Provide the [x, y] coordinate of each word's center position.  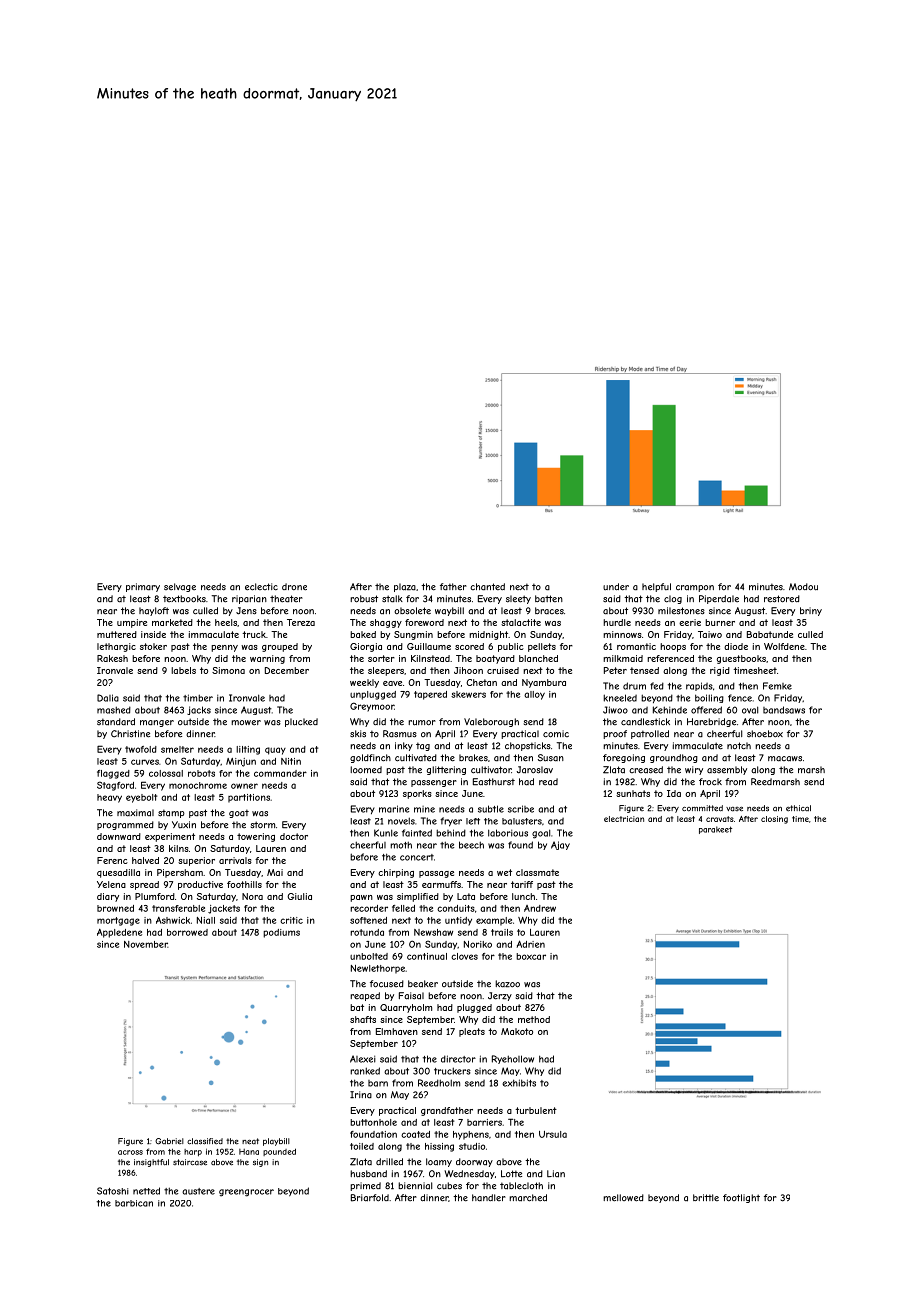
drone [294, 587]
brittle [706, 1197]
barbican [134, 1203]
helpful [656, 587]
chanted [487, 586]
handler [489, 1198]
